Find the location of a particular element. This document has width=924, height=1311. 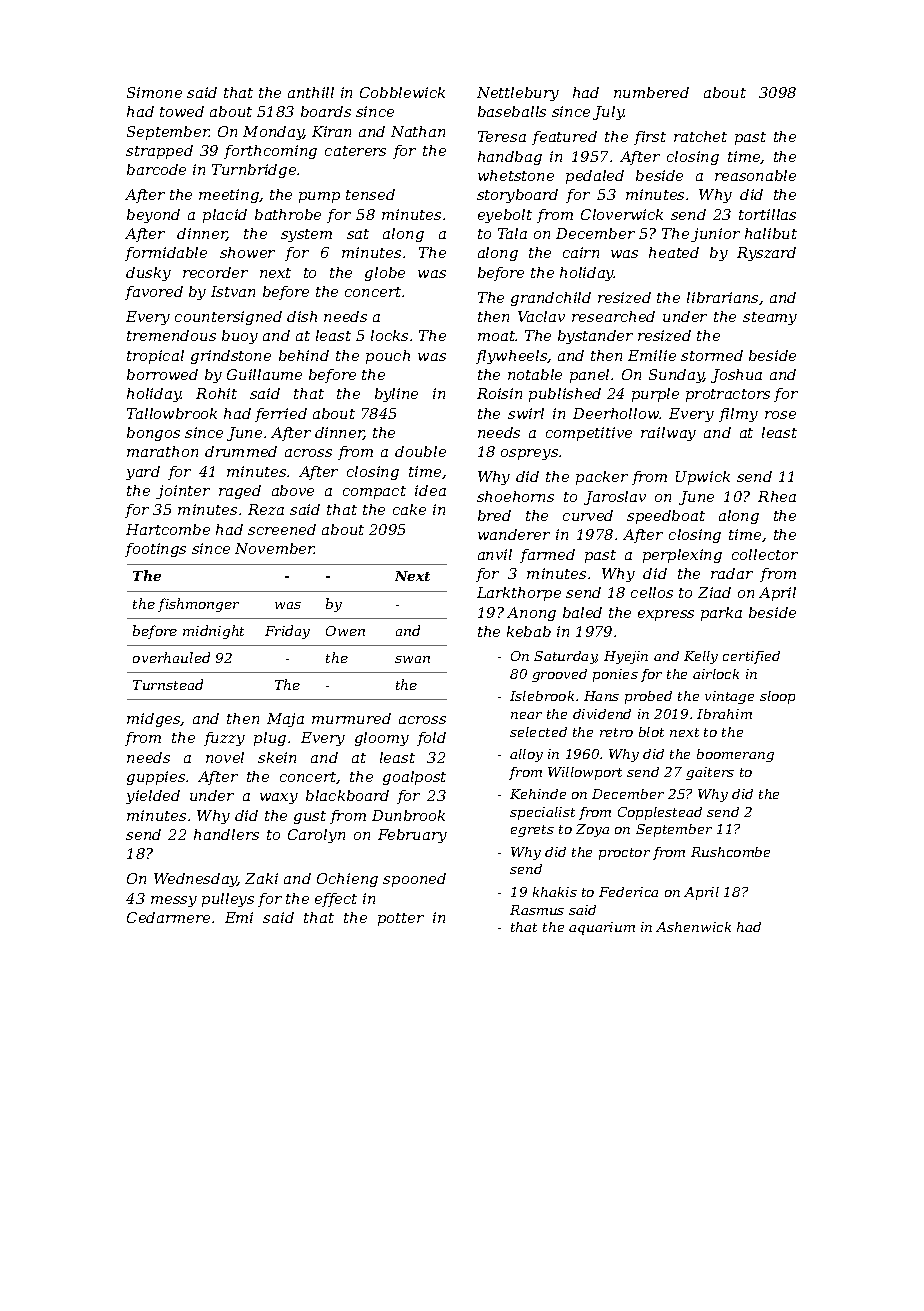

Cedarmere is located at coordinates (168, 917).
